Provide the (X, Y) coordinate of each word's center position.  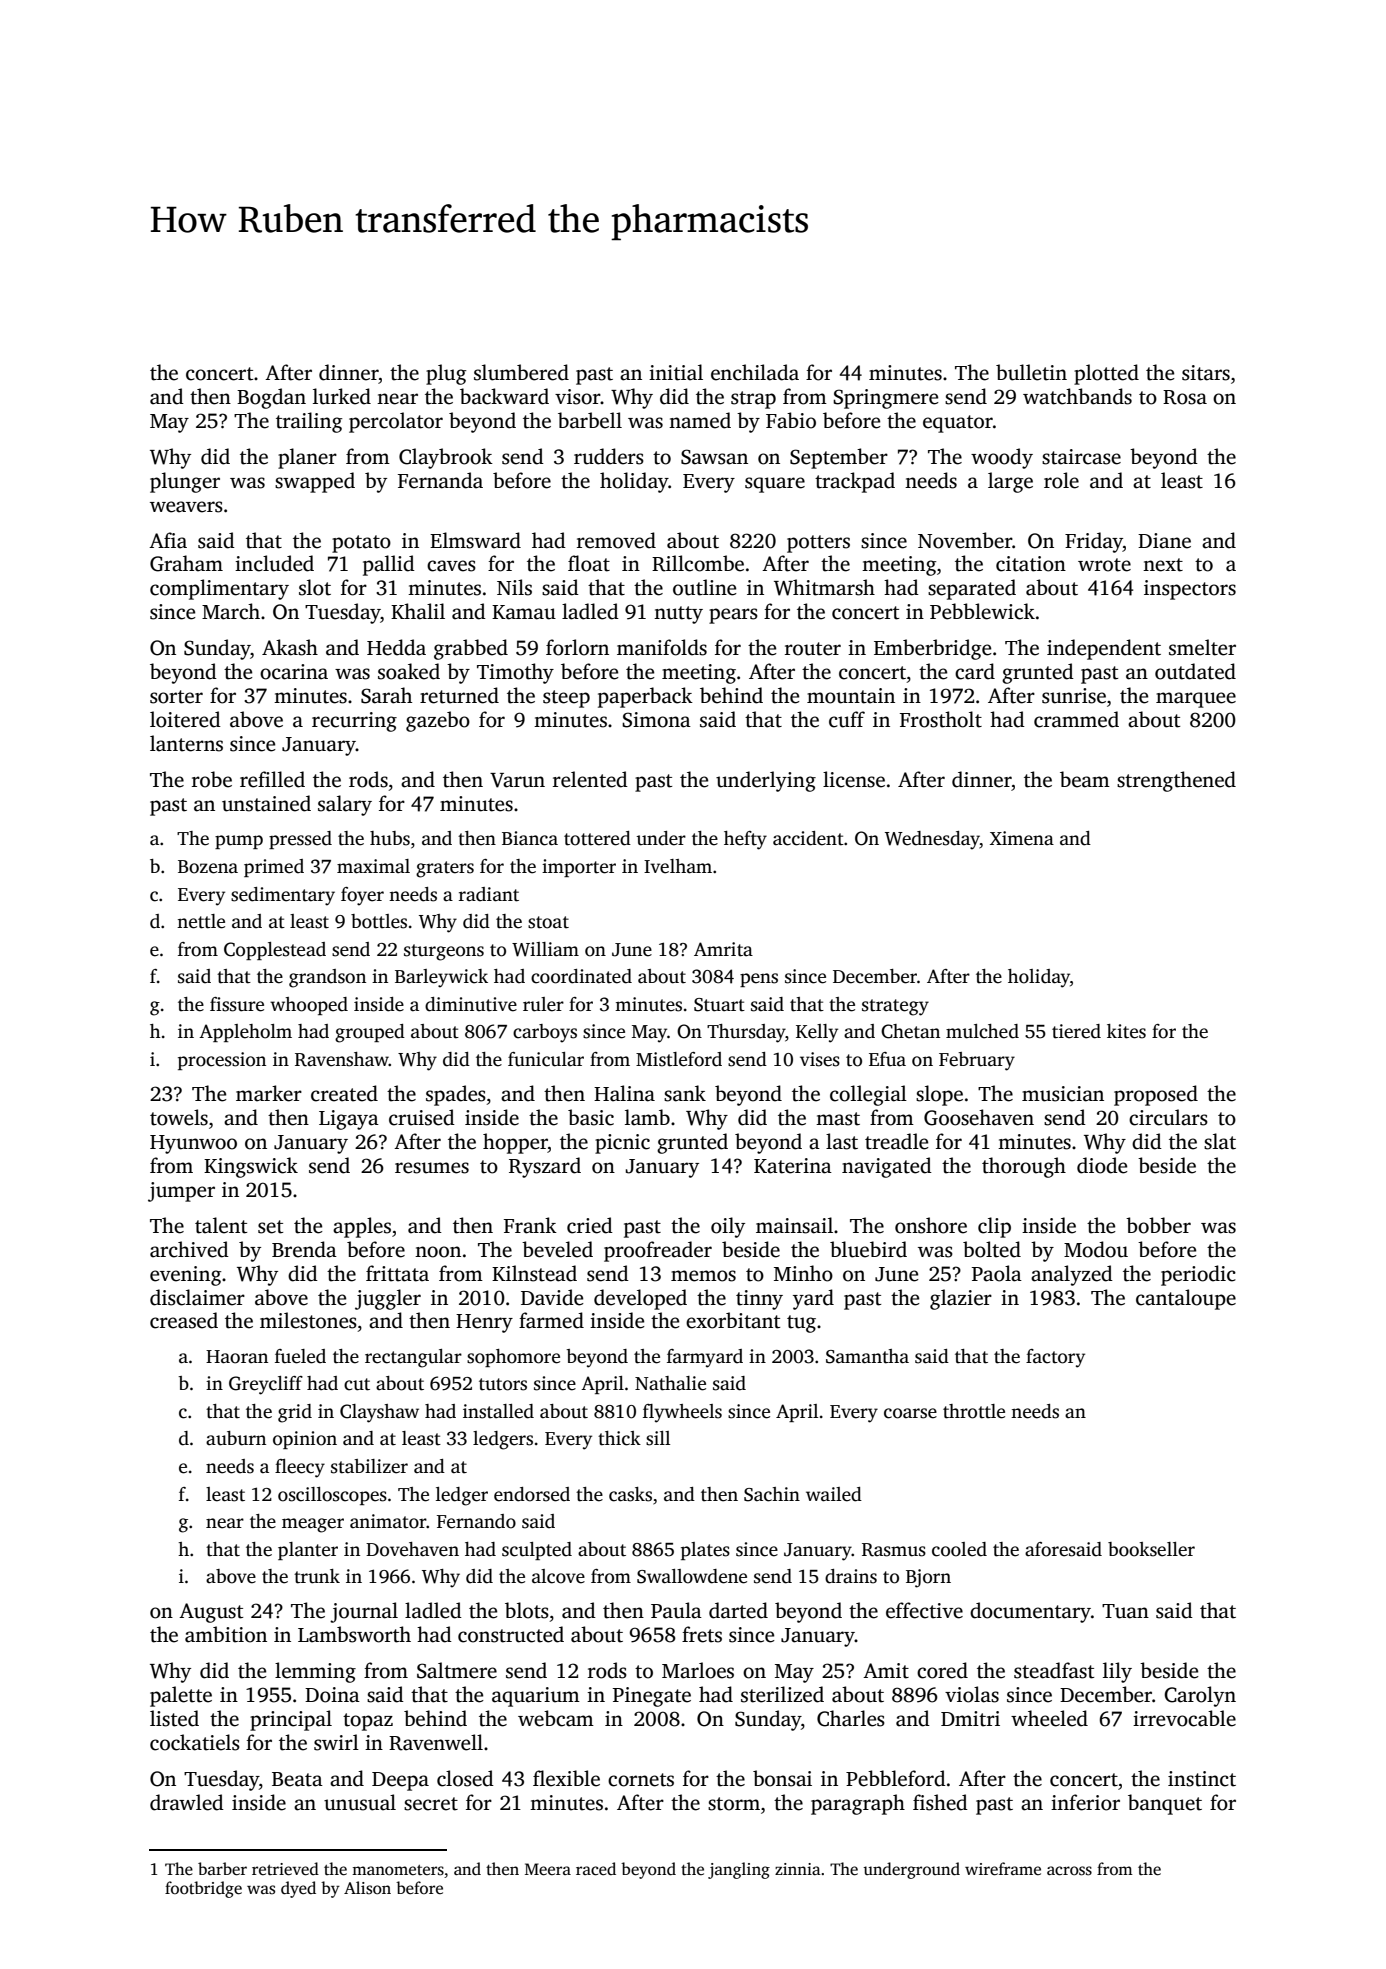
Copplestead (275, 951)
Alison (367, 1888)
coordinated (581, 976)
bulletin (1031, 372)
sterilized (782, 1694)
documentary (1030, 1612)
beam (1085, 779)
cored (942, 1670)
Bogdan (271, 398)
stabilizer (369, 1466)
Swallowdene (692, 1576)
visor (578, 397)
